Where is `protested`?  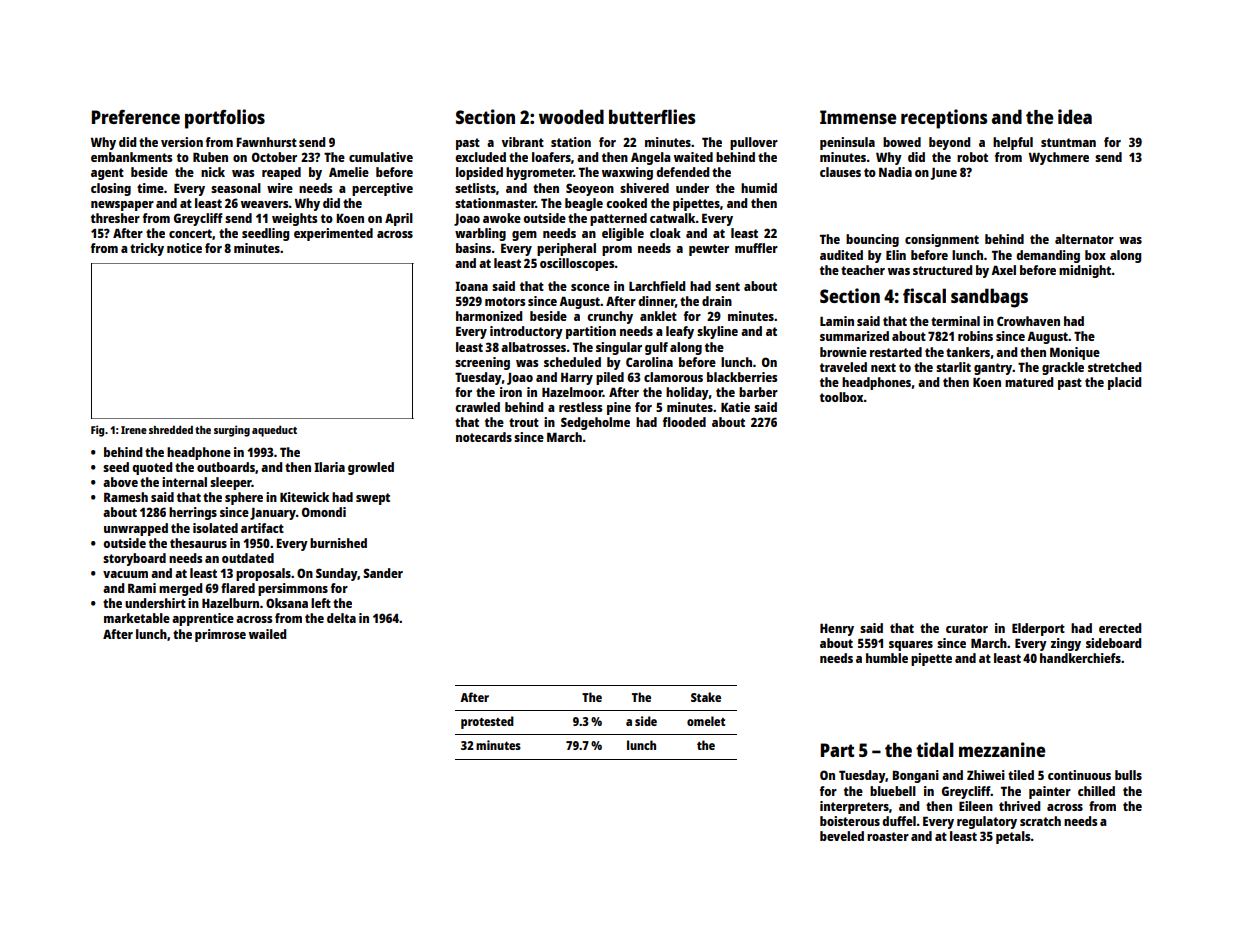
protested is located at coordinates (487, 722).
